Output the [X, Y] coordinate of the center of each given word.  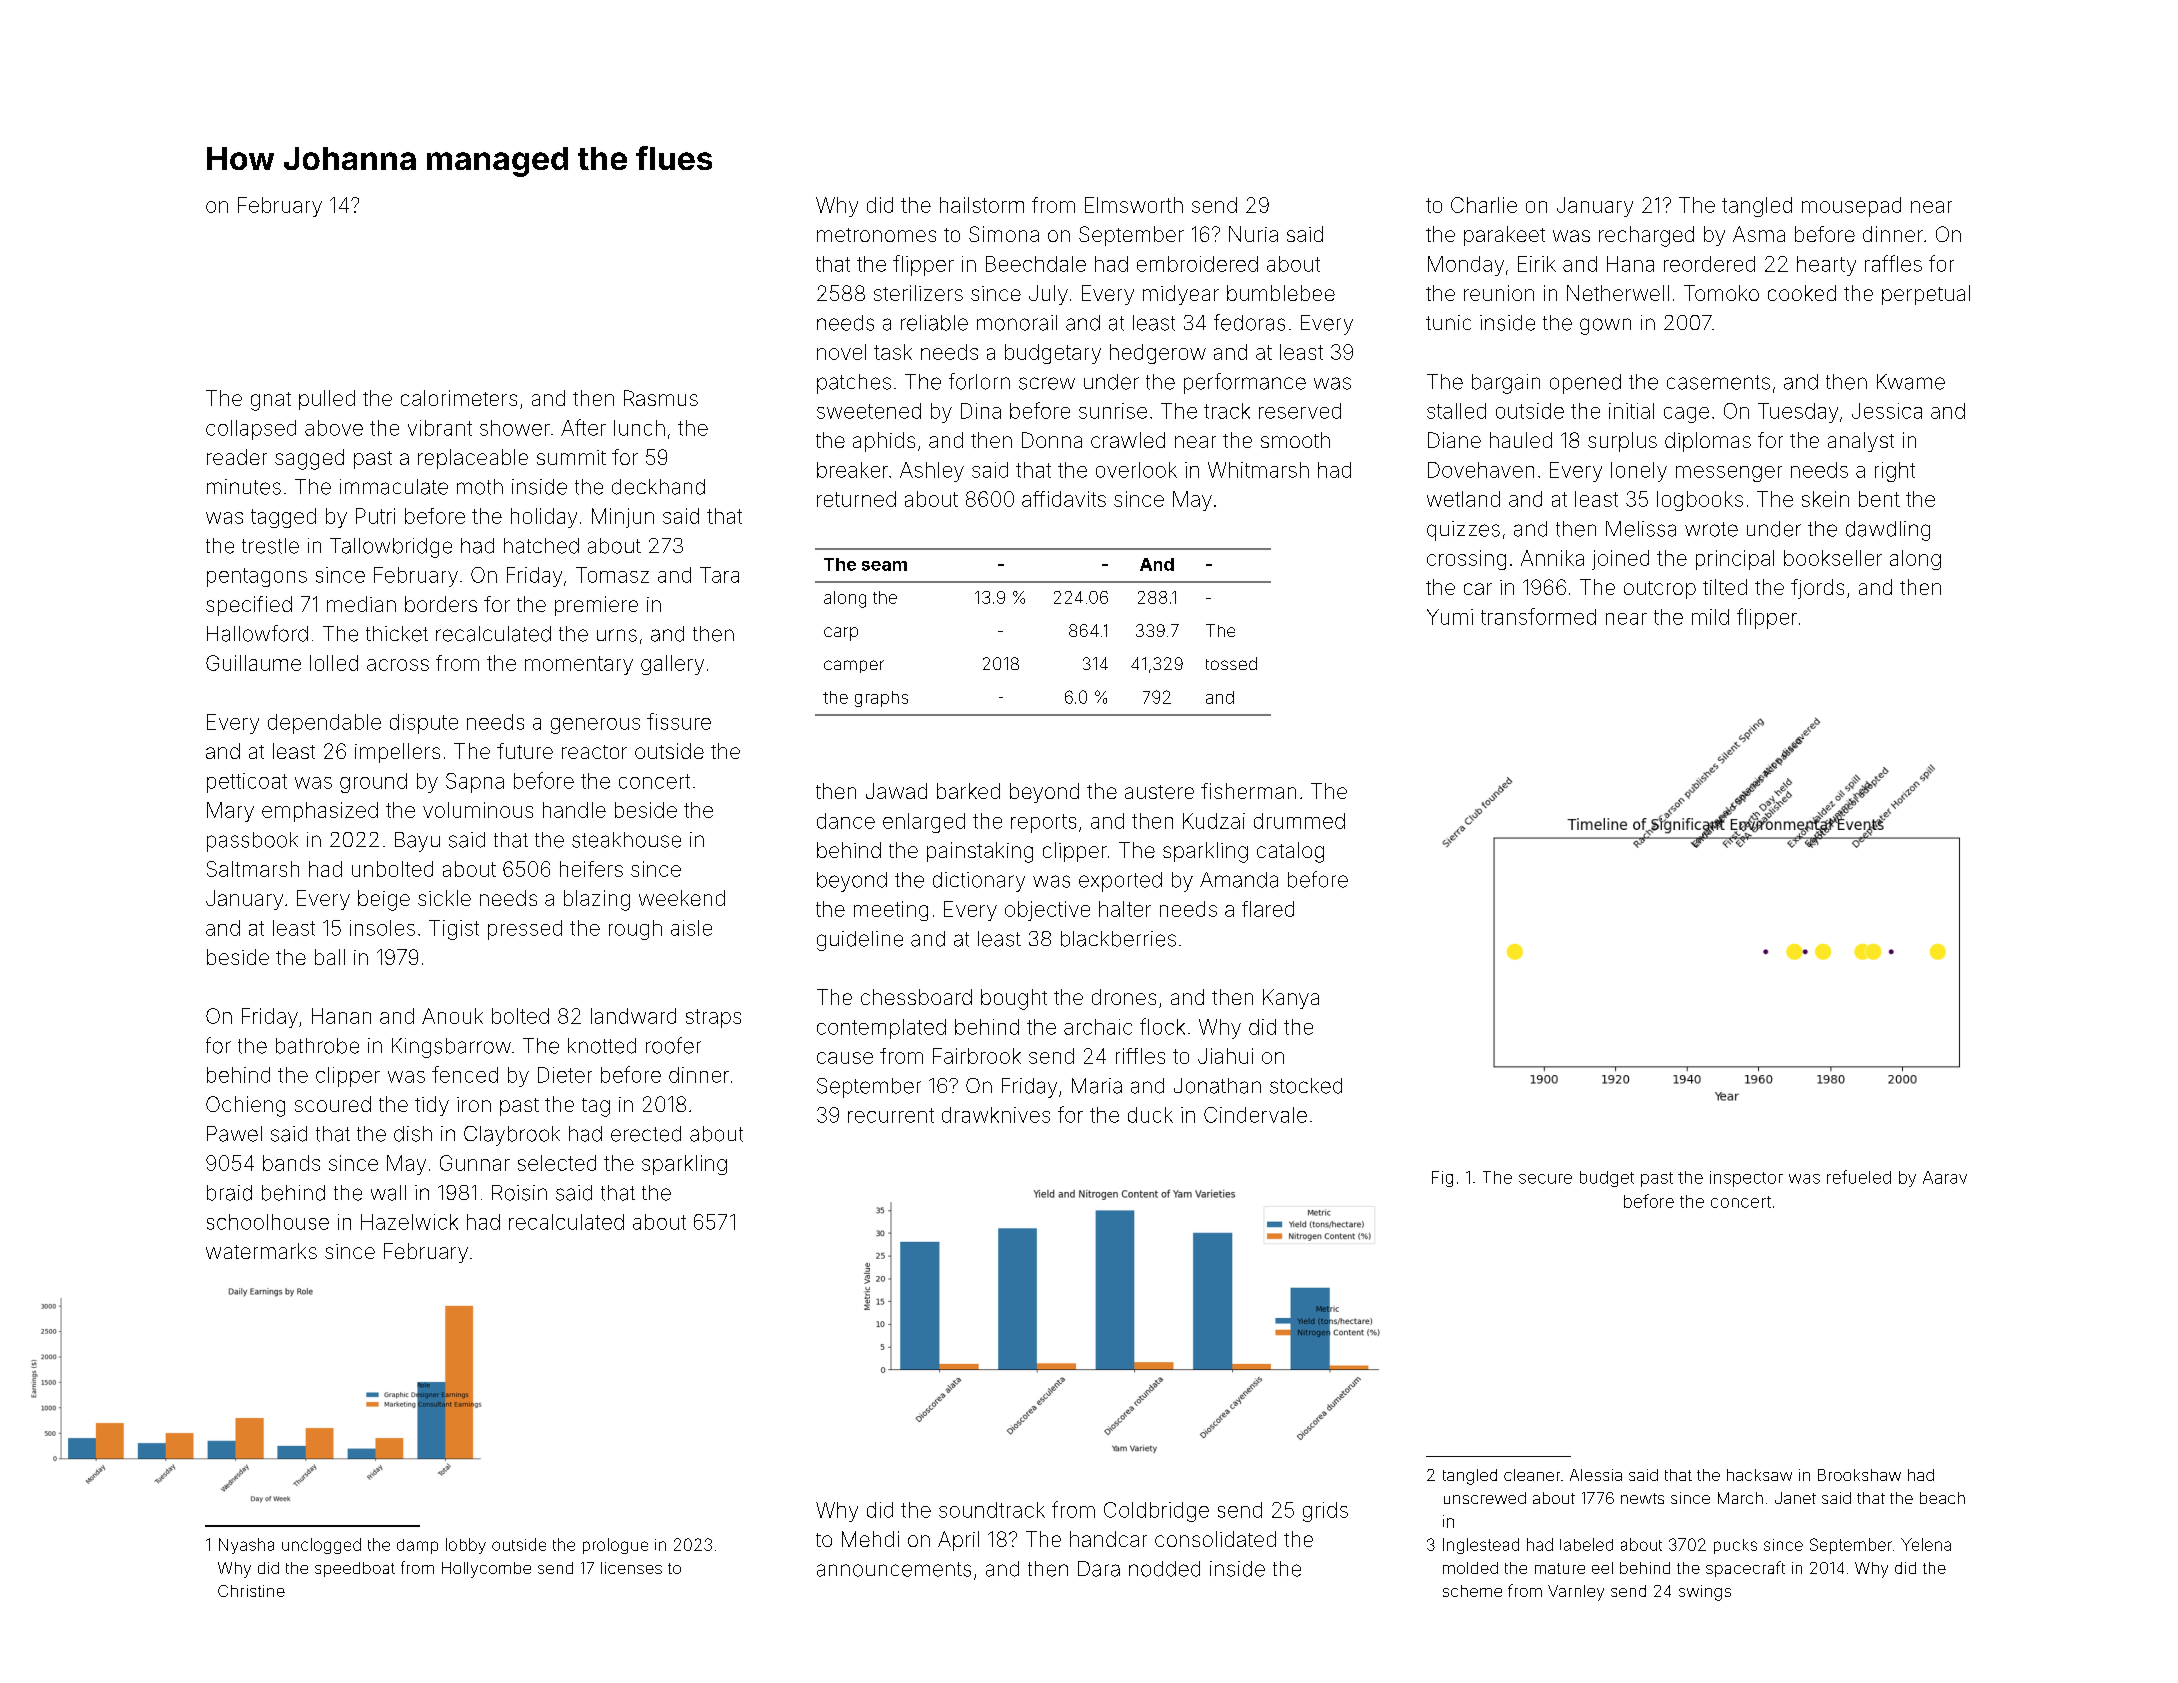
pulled [327, 400]
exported [1120, 882]
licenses [631, 1568]
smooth [1295, 440]
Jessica [1887, 411]
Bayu [417, 842]
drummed [1299, 821]
